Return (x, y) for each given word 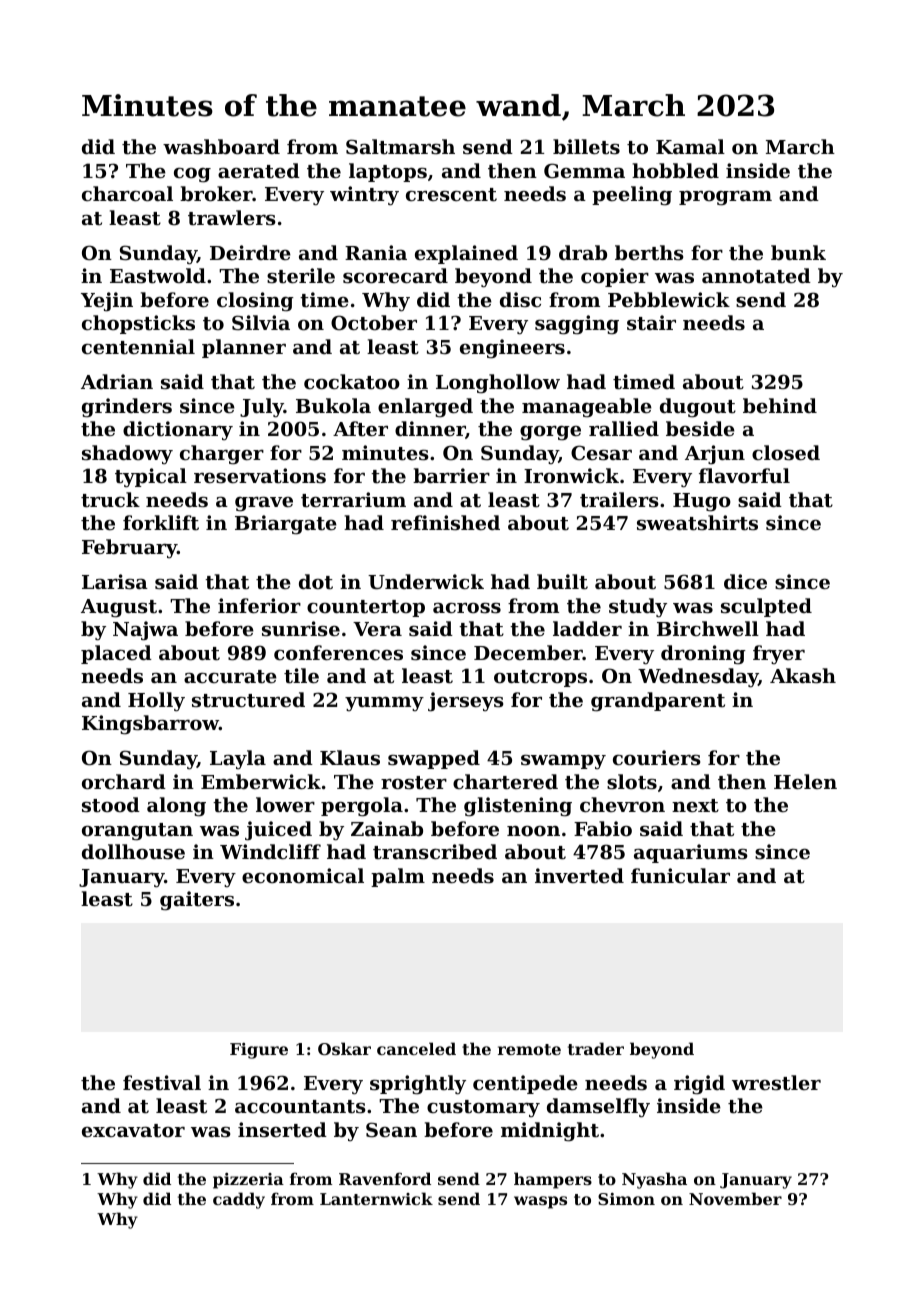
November (735, 1198)
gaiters (197, 901)
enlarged (425, 408)
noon (533, 831)
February (129, 548)
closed (786, 452)
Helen (805, 781)
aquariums (691, 853)
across (467, 608)
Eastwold (158, 276)
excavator (133, 1130)
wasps (540, 1202)
